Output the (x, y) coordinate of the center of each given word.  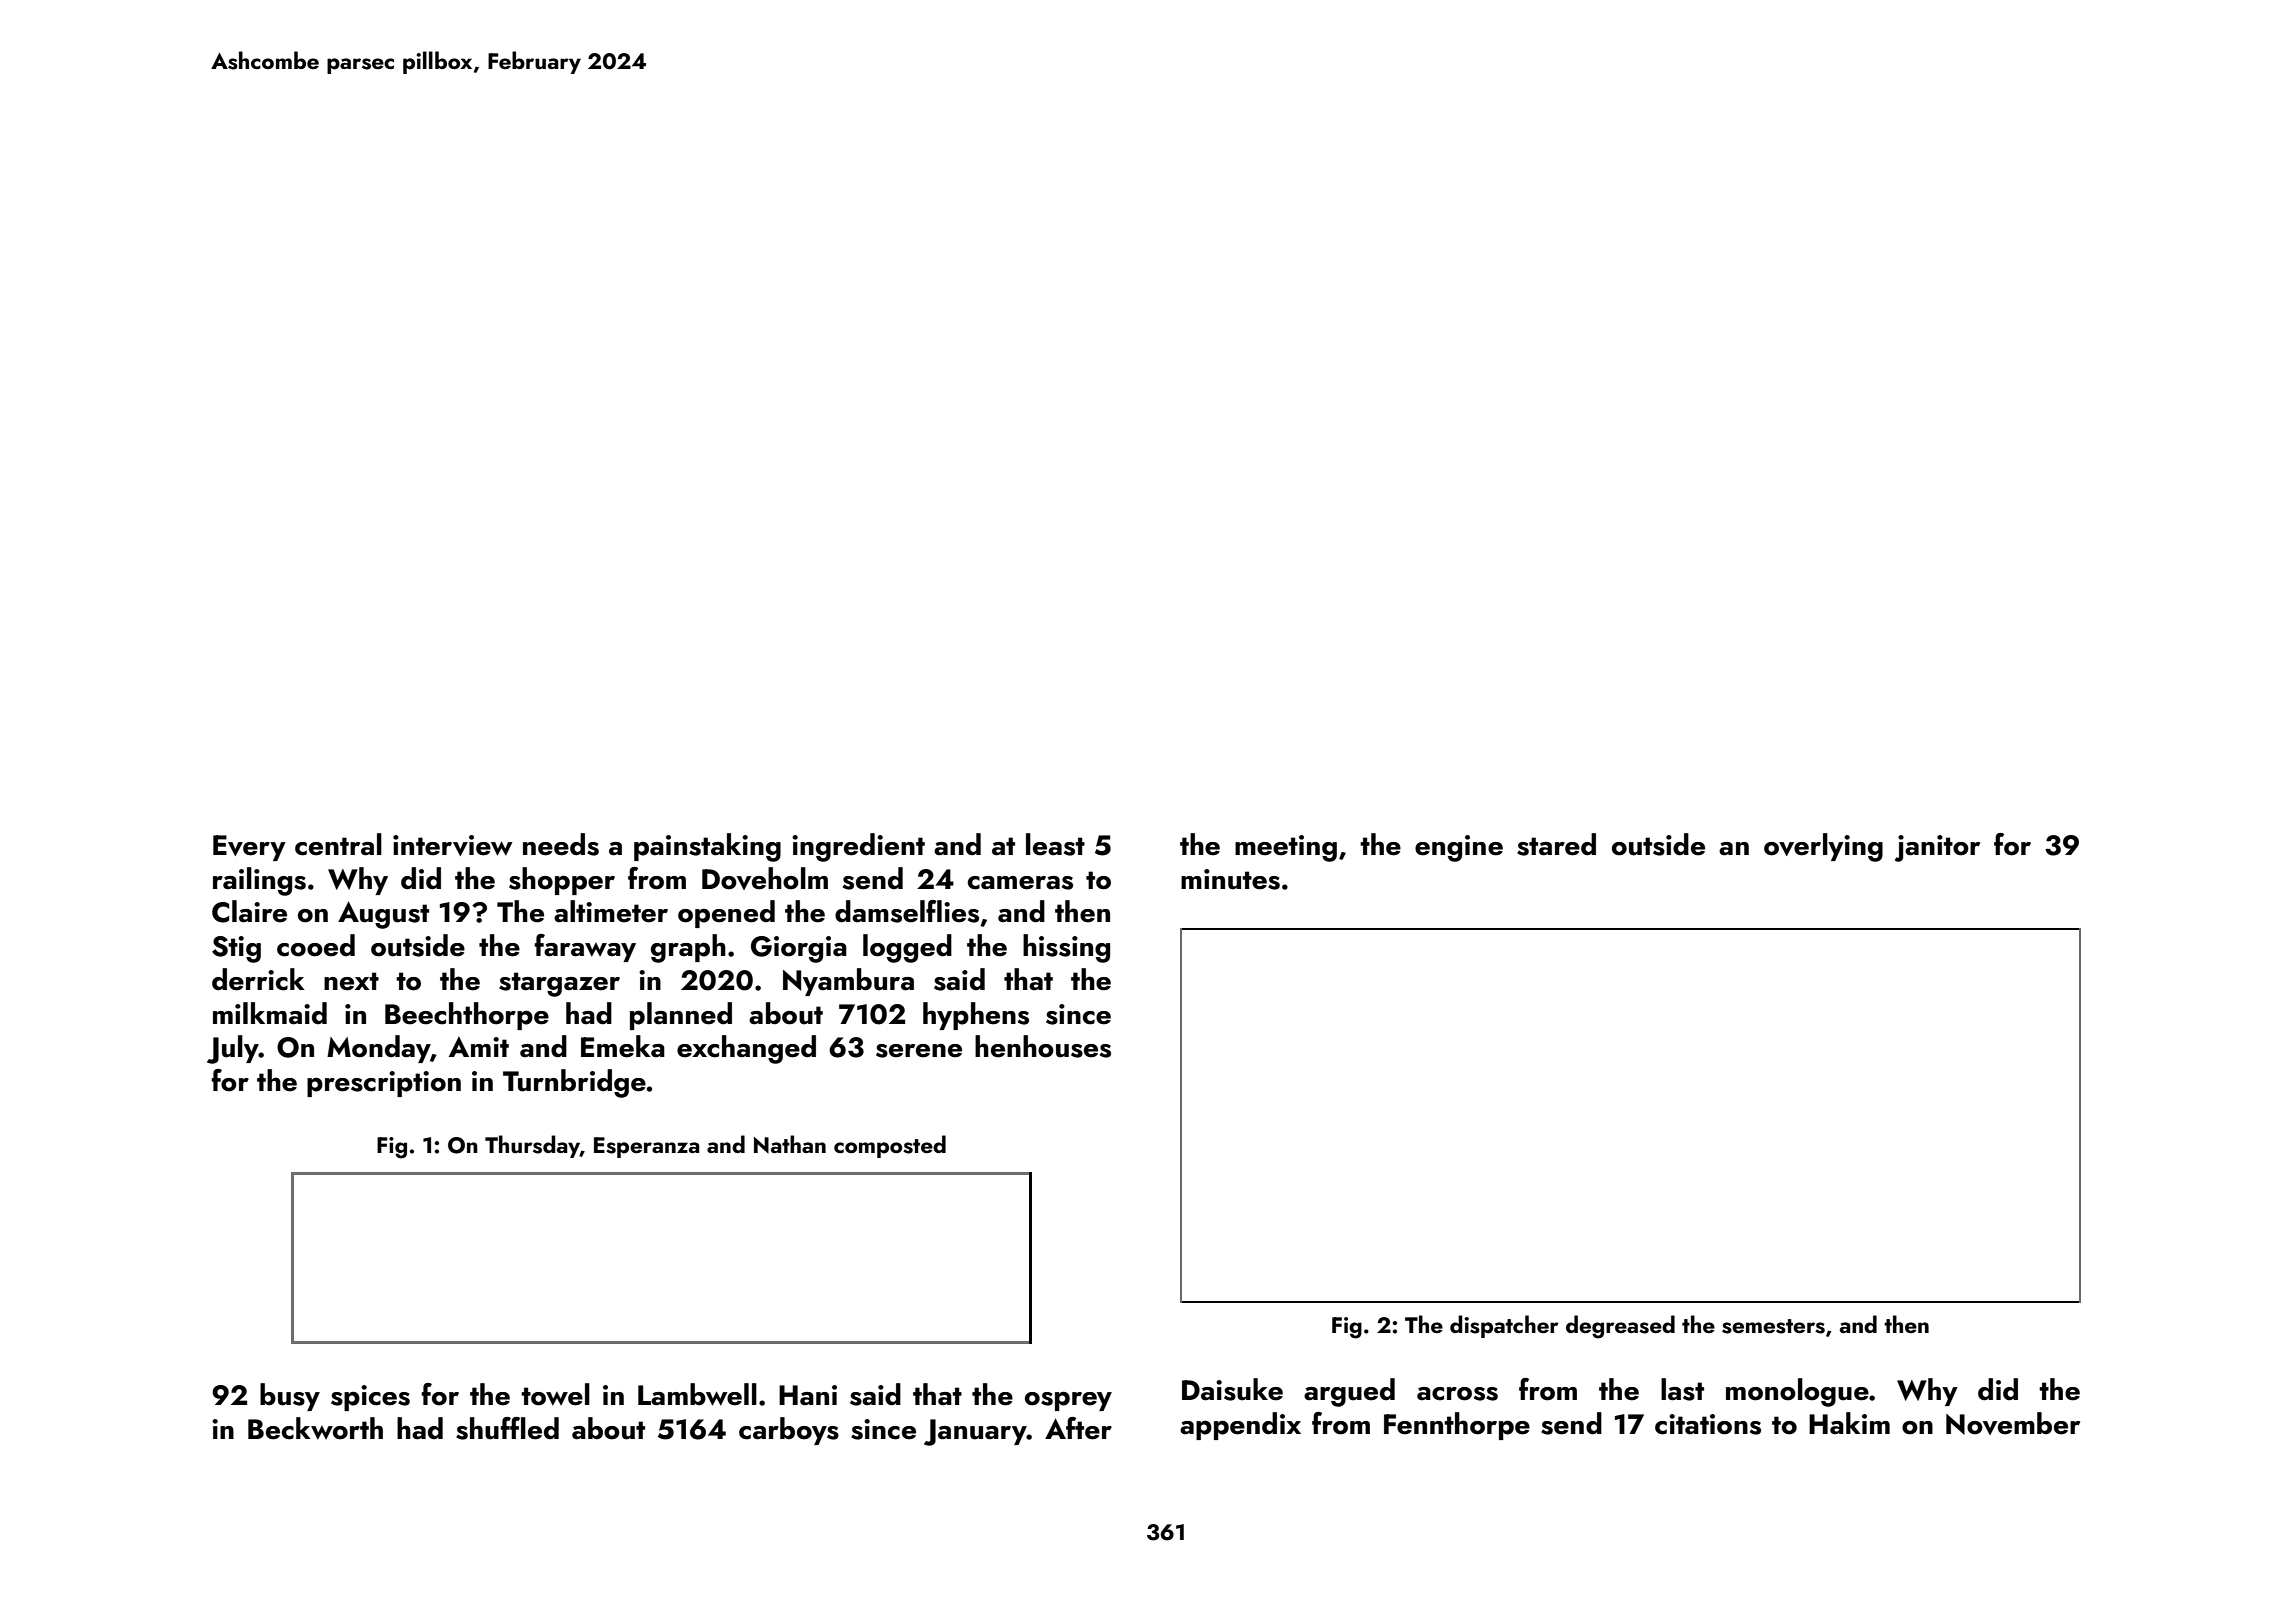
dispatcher (1504, 1326)
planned (681, 1016)
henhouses (1043, 1046)
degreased (1620, 1327)
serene (919, 1051)
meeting (1286, 848)
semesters (1773, 1326)
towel (555, 1394)
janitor (1937, 848)
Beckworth (315, 1428)
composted (890, 1146)
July (233, 1049)
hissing (1066, 948)
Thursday (532, 1146)
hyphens (976, 1016)
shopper (562, 881)
